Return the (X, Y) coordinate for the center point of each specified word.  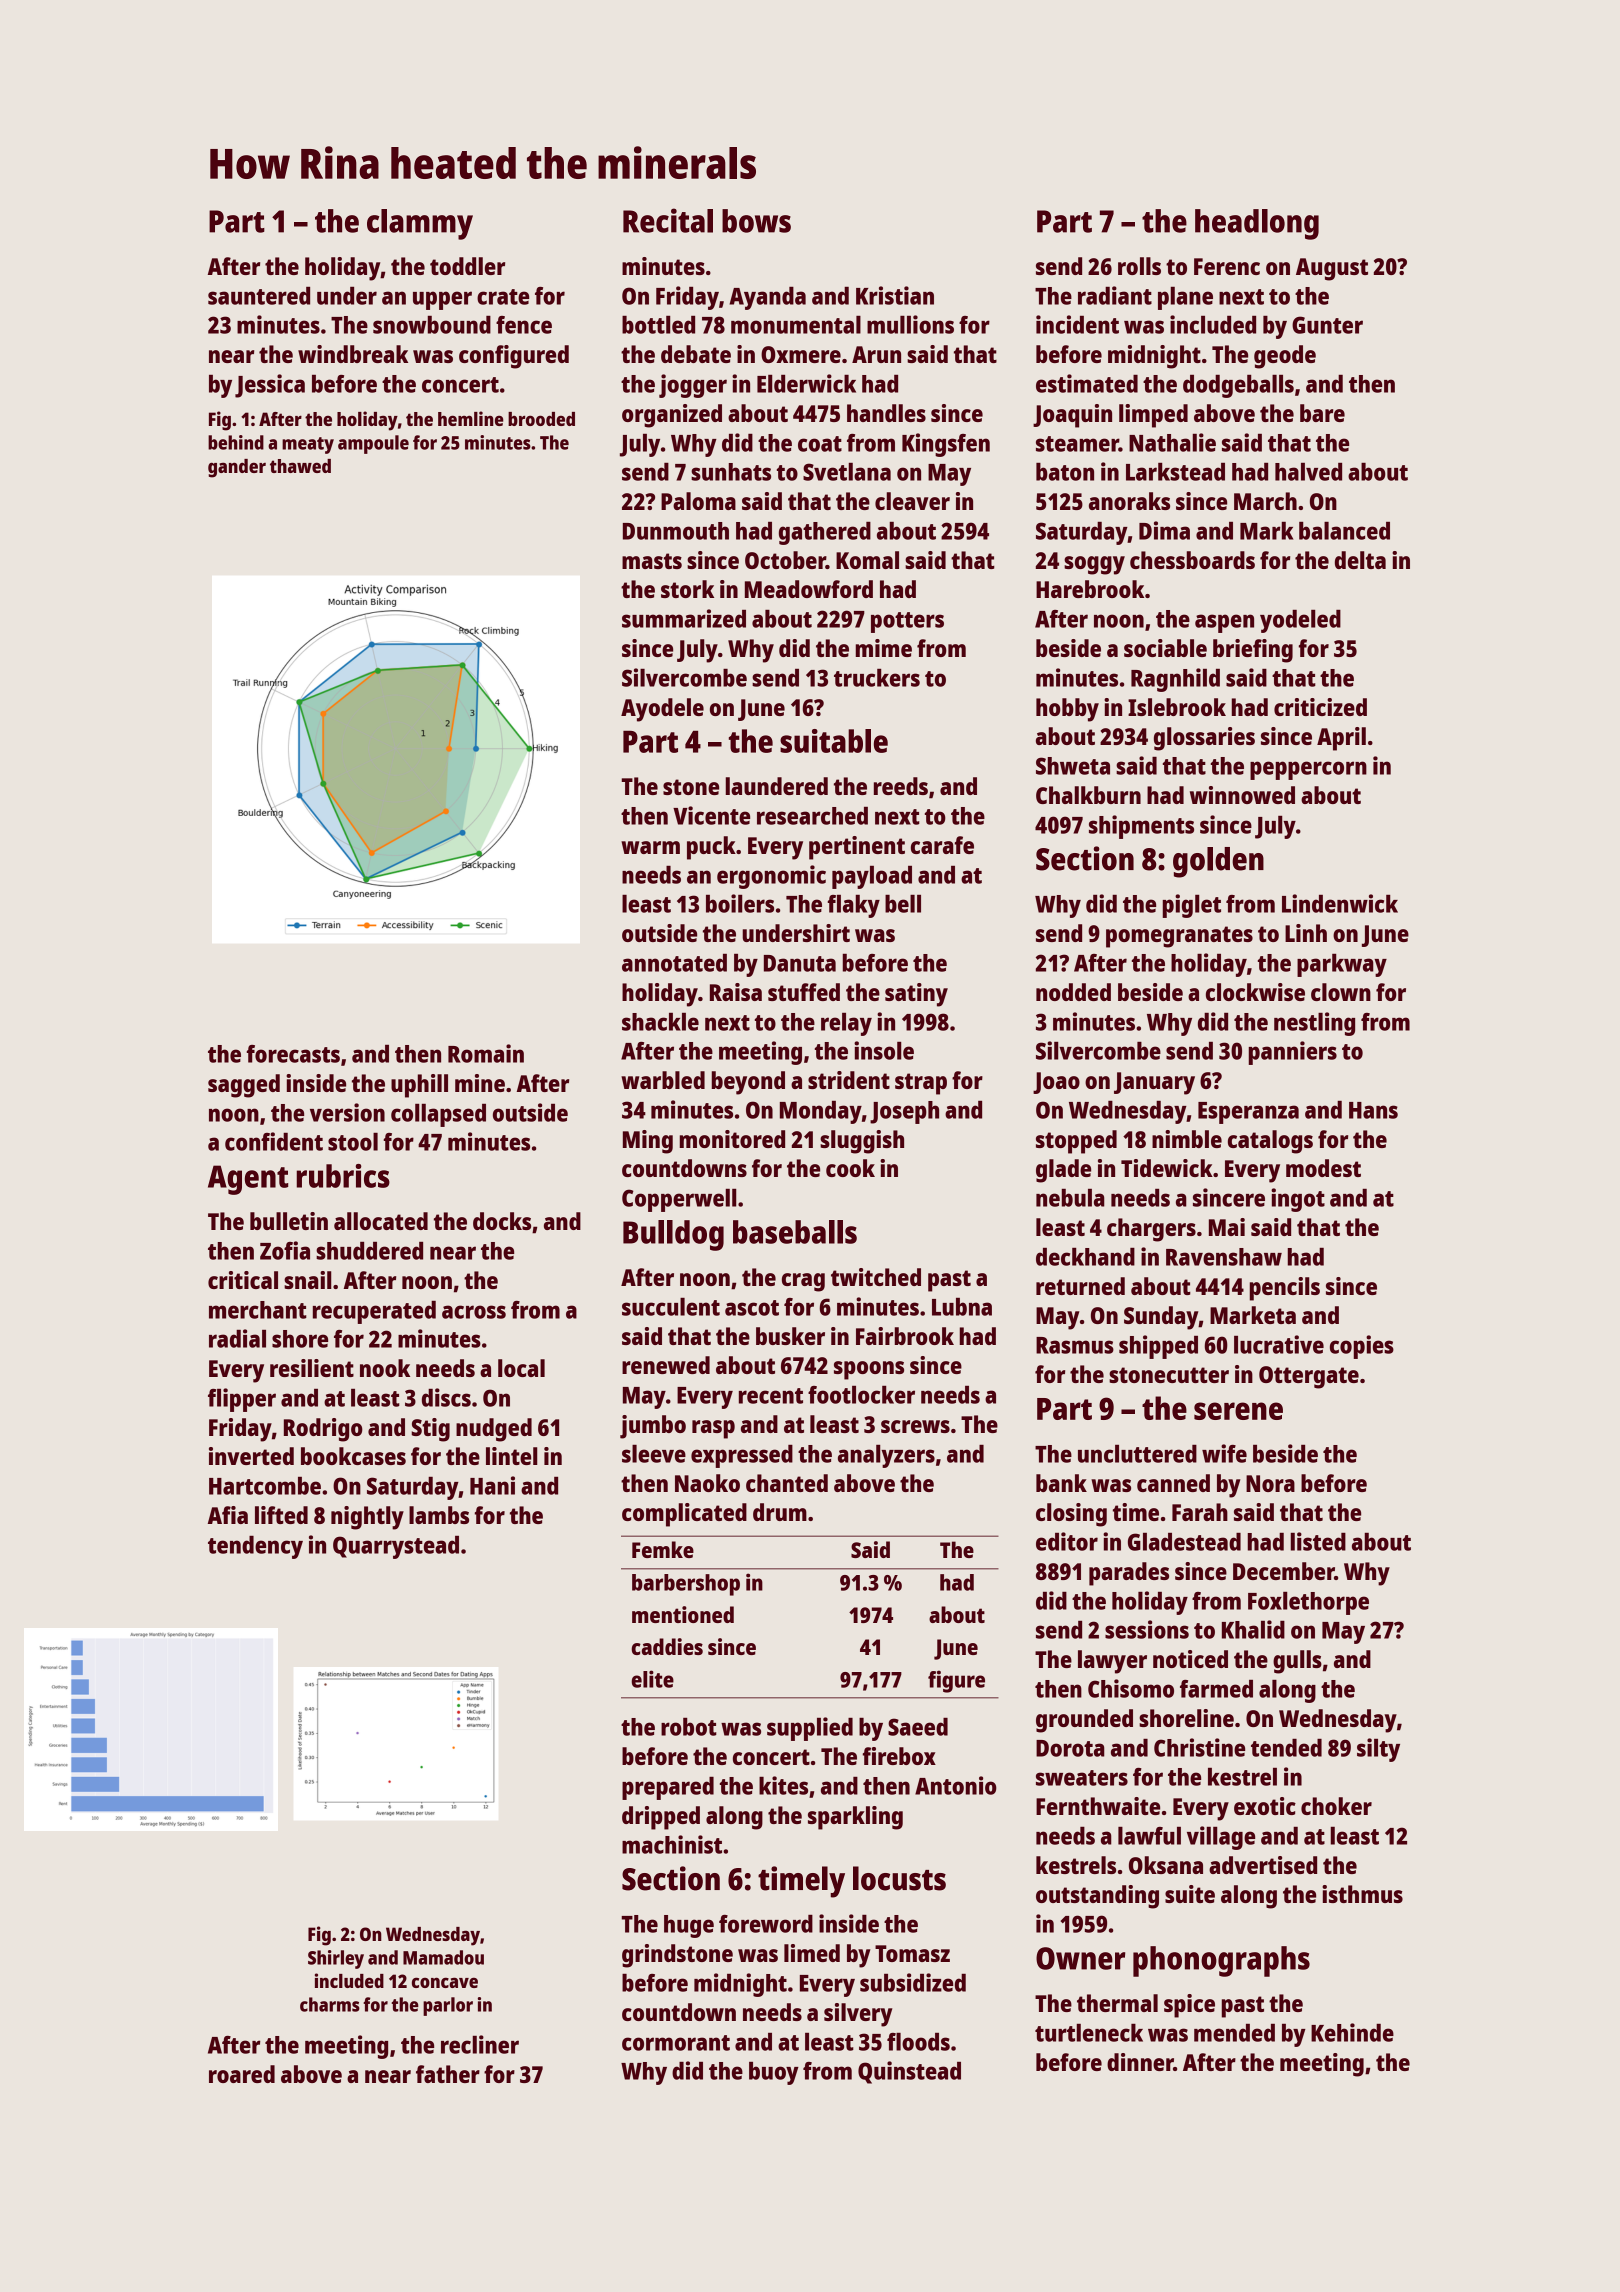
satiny (916, 995)
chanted (787, 1483)
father (448, 2074)
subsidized (913, 1982)
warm (650, 847)
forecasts (293, 1054)
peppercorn (1308, 770)
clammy (420, 224)
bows (756, 221)
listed (1318, 1541)
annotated (674, 963)
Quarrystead (396, 1547)
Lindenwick (1340, 903)
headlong (1257, 224)
